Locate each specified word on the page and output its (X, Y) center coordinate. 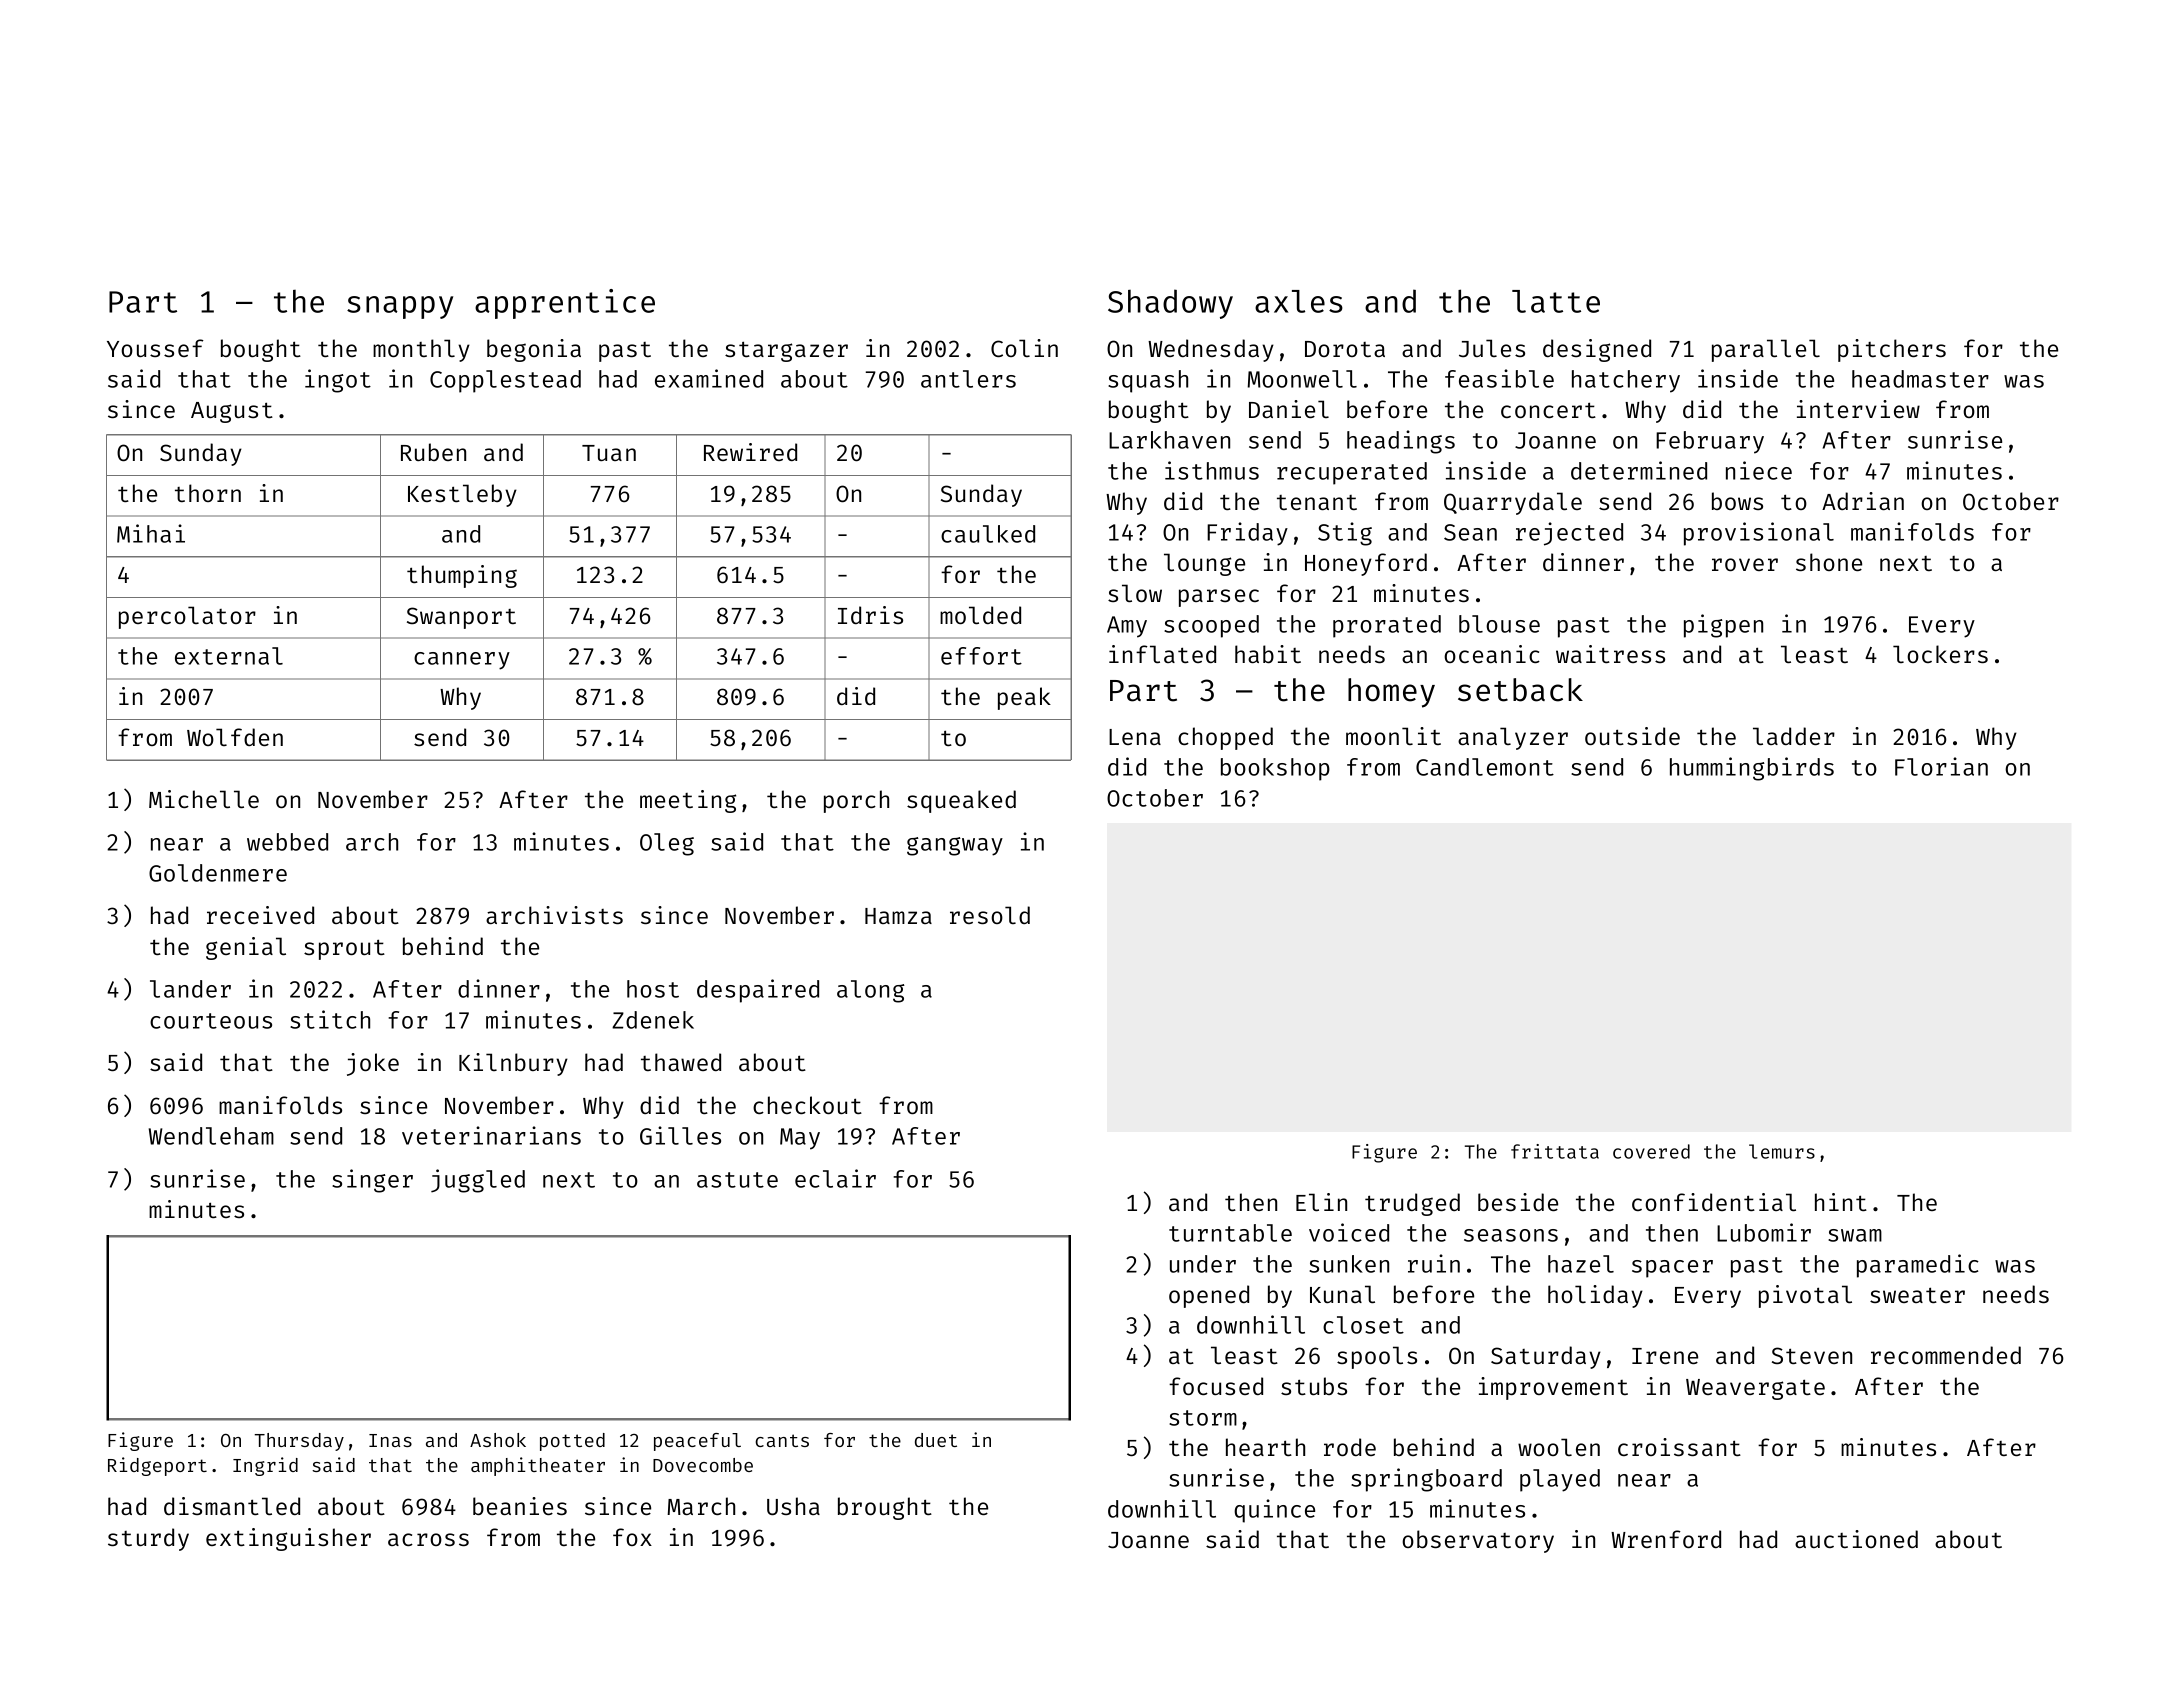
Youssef (155, 348)
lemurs (1782, 1151)
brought (885, 1508)
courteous (211, 1021)
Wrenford (1666, 1539)
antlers (968, 379)
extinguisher (288, 1539)
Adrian (1863, 501)
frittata (1555, 1151)
